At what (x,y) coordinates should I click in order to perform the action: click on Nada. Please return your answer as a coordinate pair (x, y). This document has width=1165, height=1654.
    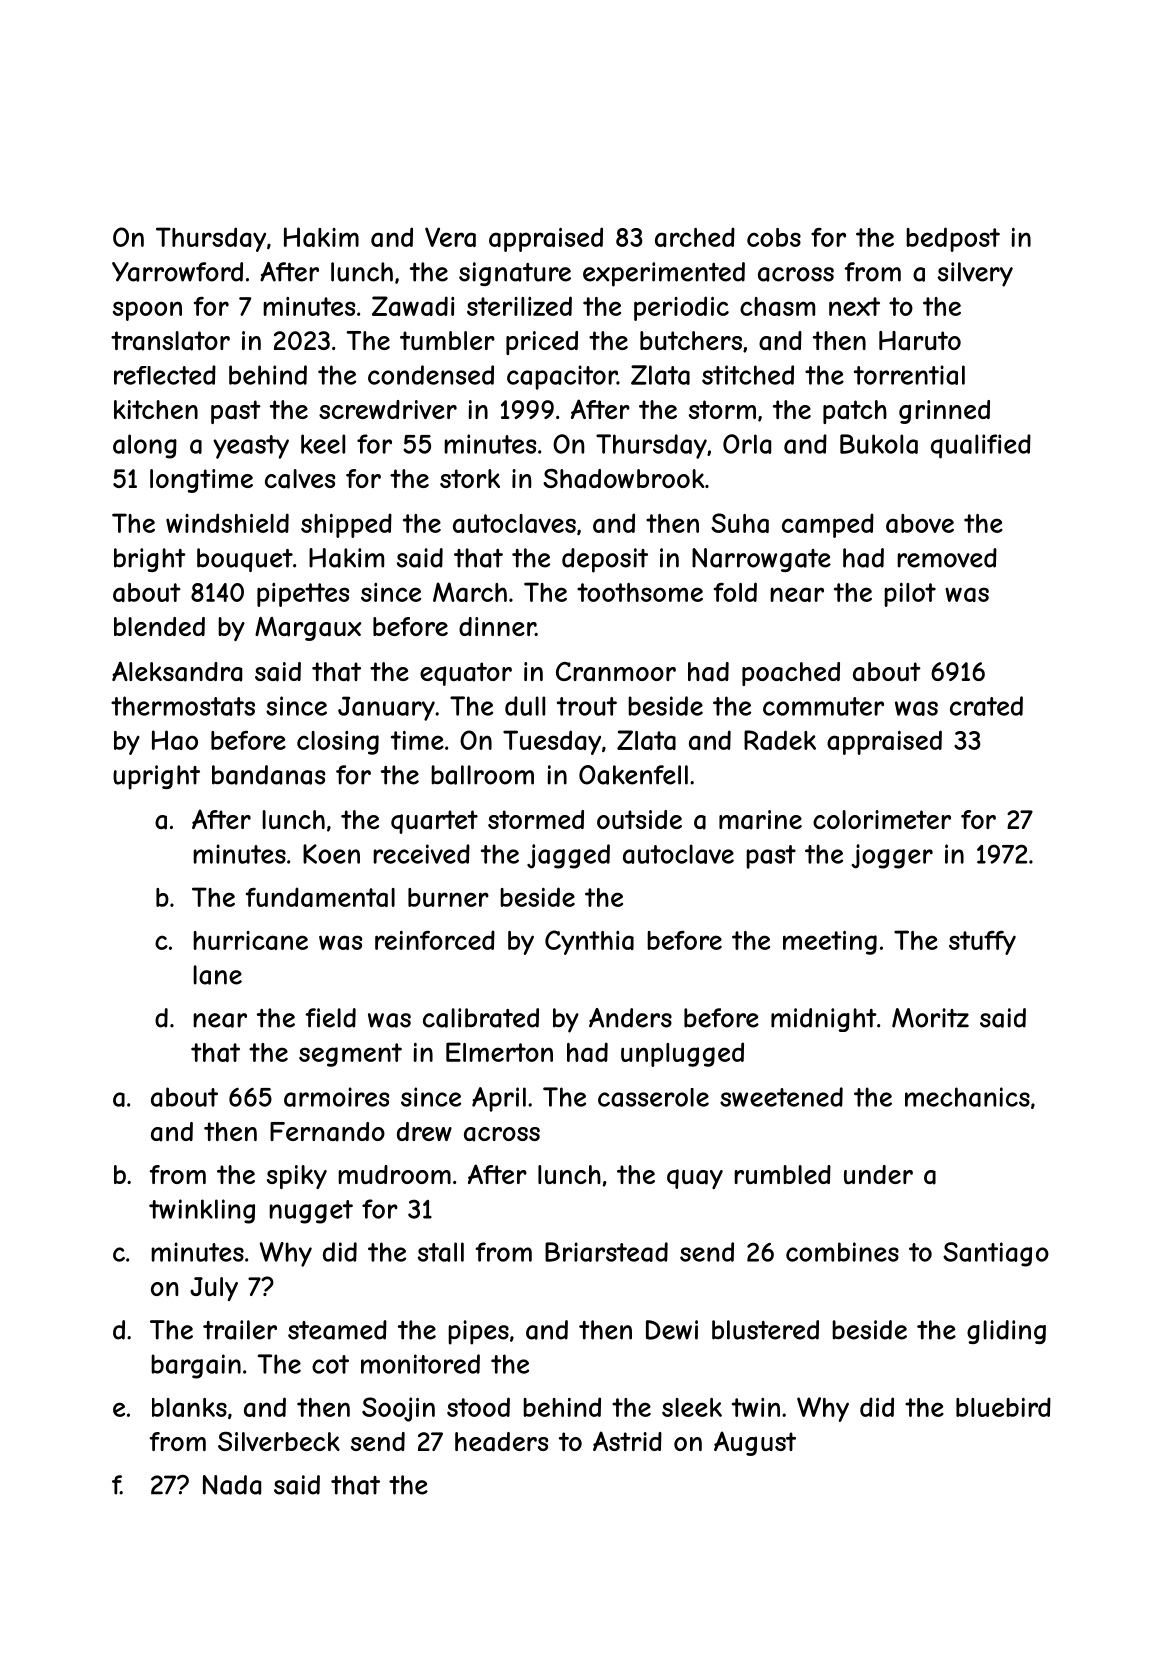
    Looking at the image, I should click on (232, 1485).
